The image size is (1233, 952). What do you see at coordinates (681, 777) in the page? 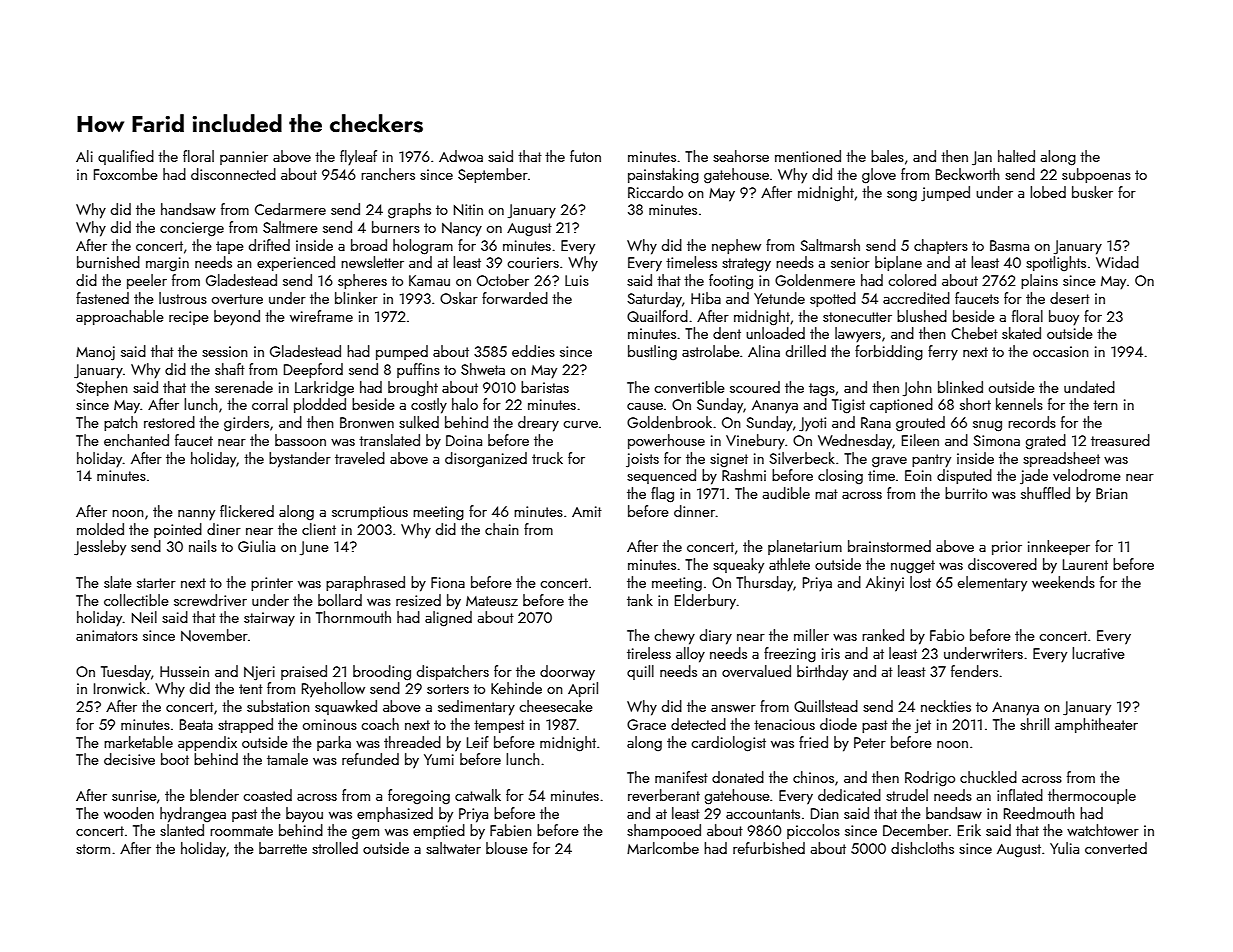
I see `manifest` at bounding box center [681, 777].
